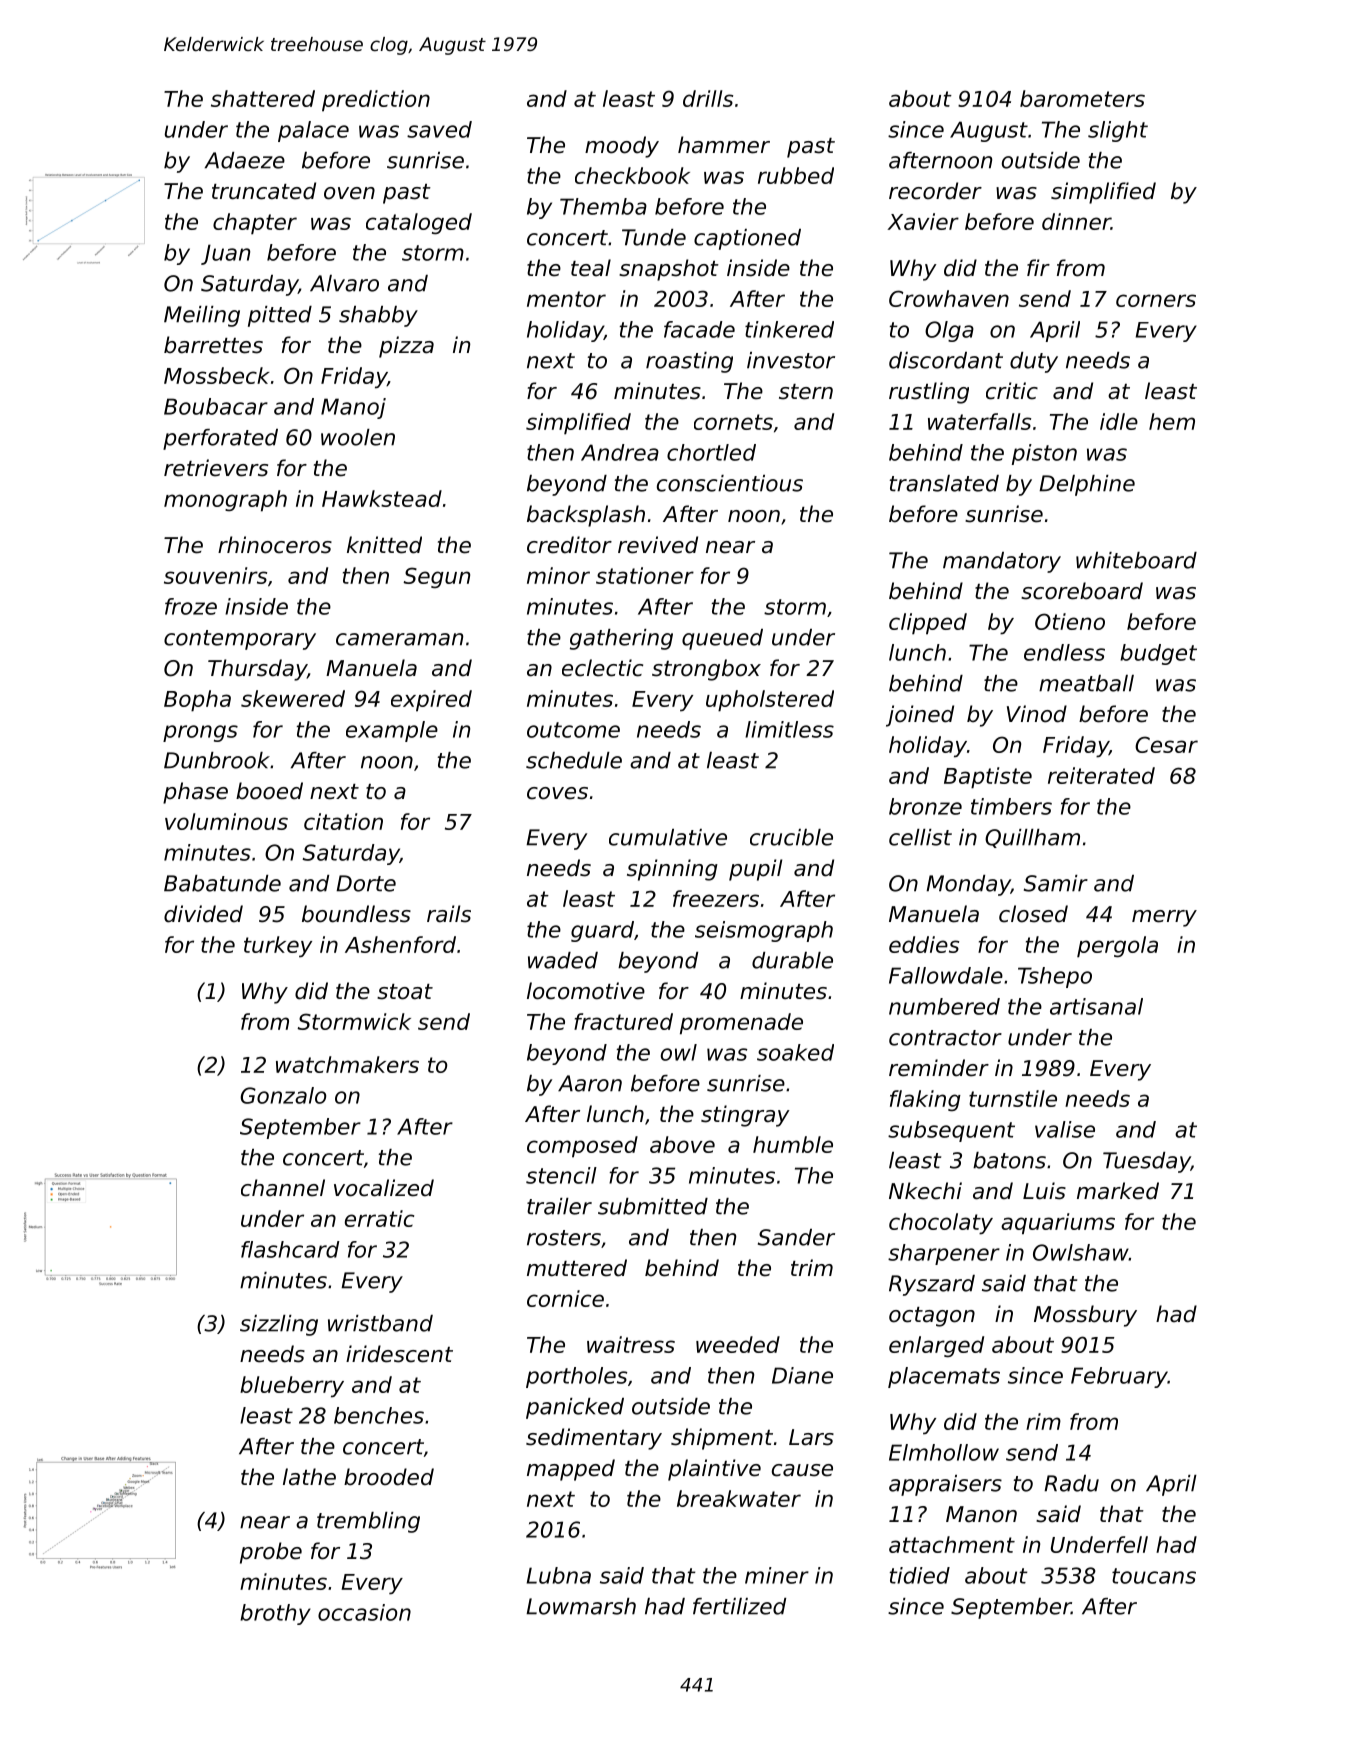 This screenshot has width=1360, height=1760. I want to click on barometers, so click(1082, 98).
